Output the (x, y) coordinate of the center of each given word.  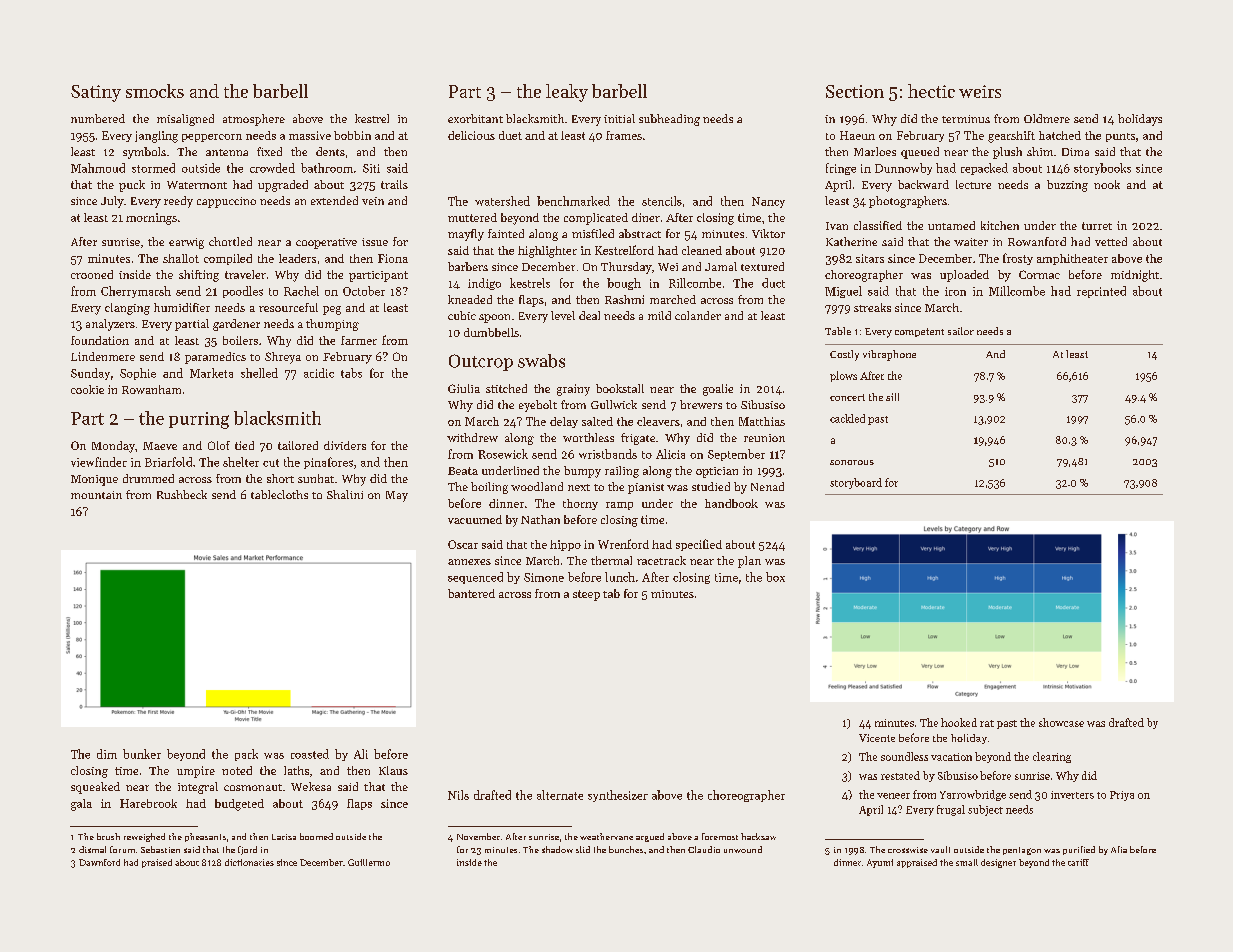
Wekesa (311, 786)
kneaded (470, 299)
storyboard (856, 483)
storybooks (1102, 169)
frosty (1018, 259)
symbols (144, 153)
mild (659, 315)
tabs (351, 373)
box (775, 577)
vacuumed (475, 519)
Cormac (1039, 274)
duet (510, 135)
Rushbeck (182, 494)
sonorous (852, 462)
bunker (142, 754)
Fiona (393, 258)
